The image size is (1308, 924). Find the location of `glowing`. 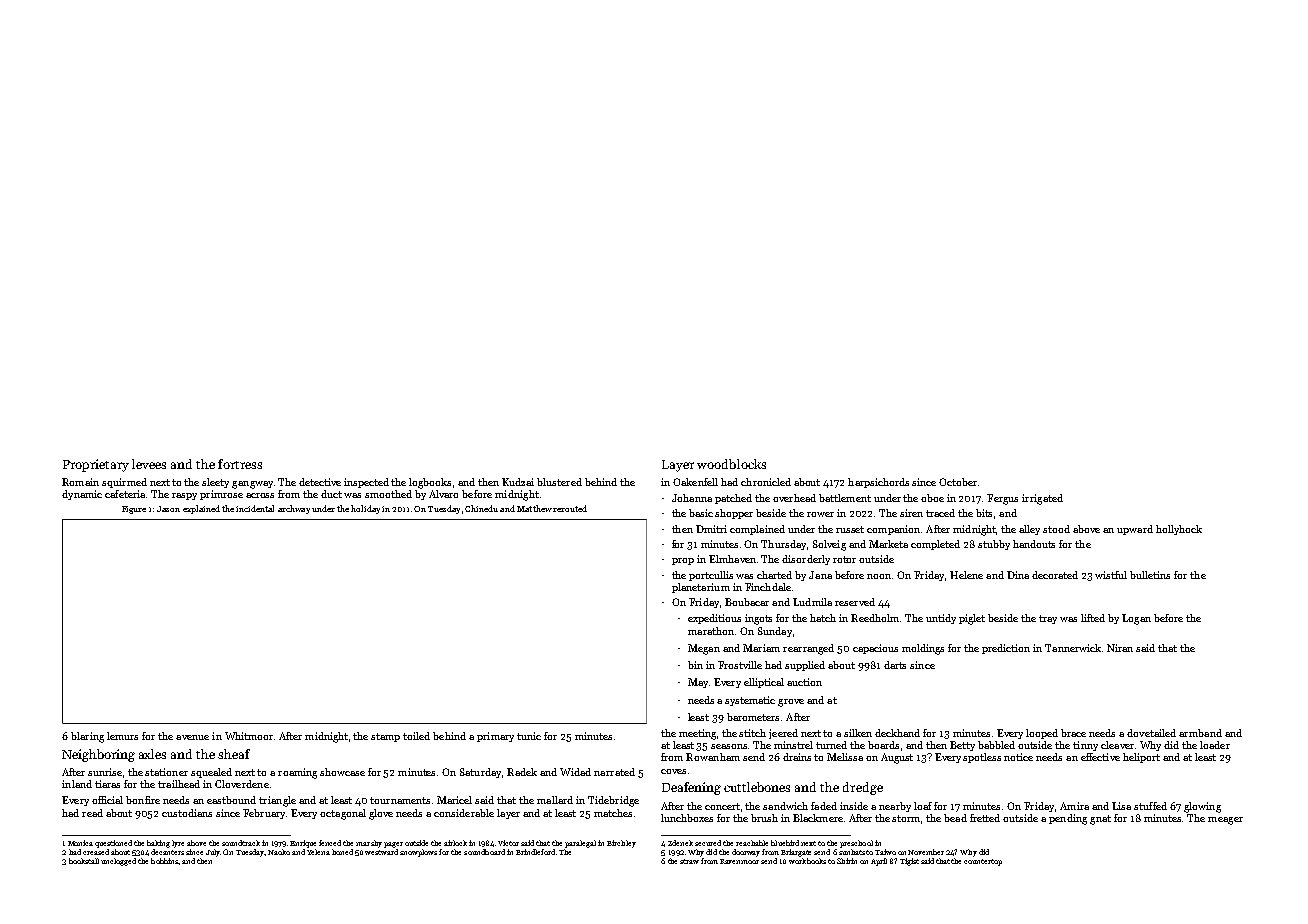

glowing is located at coordinates (1202, 807).
